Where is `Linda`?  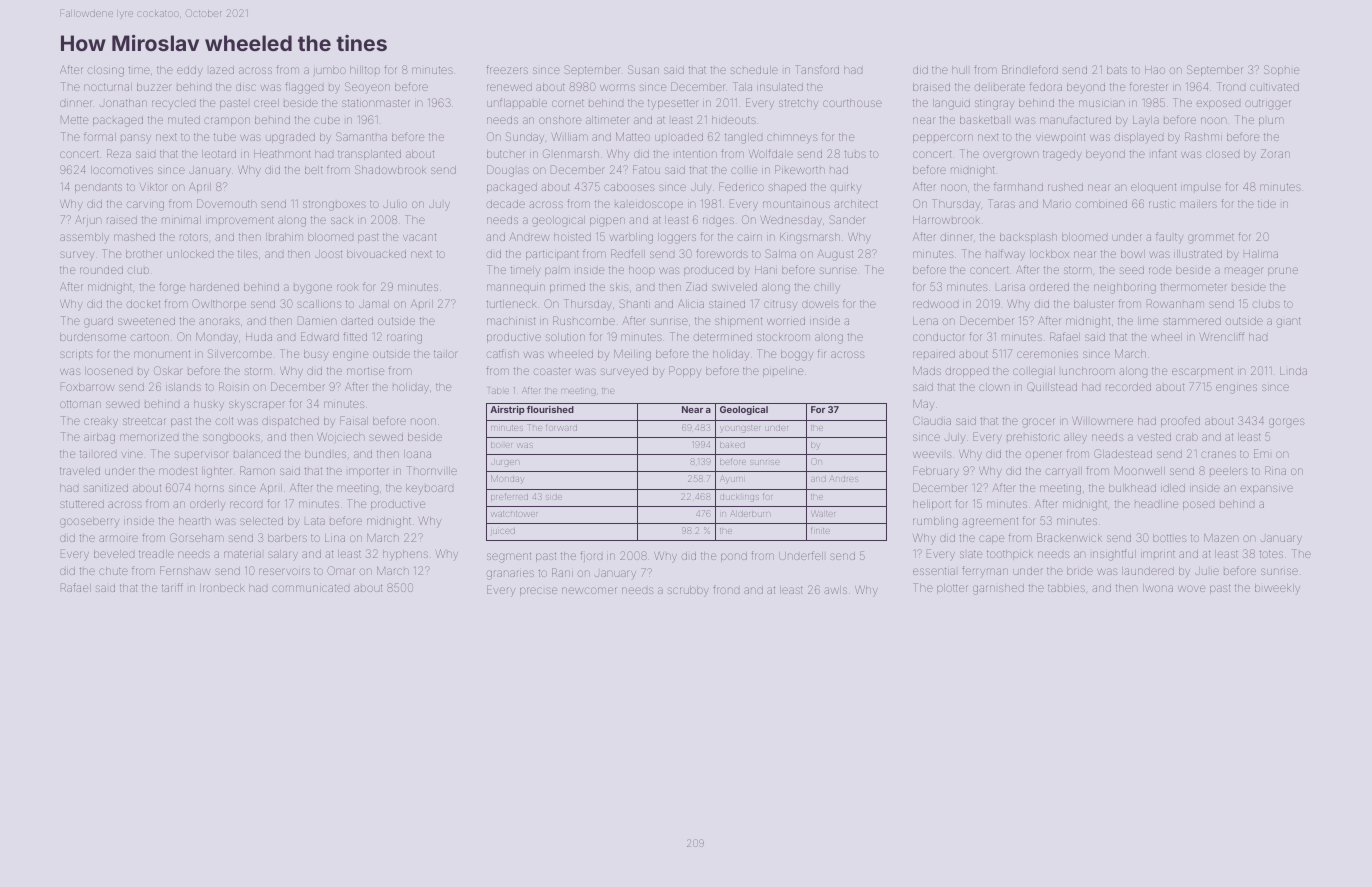 Linda is located at coordinates (1293, 371).
